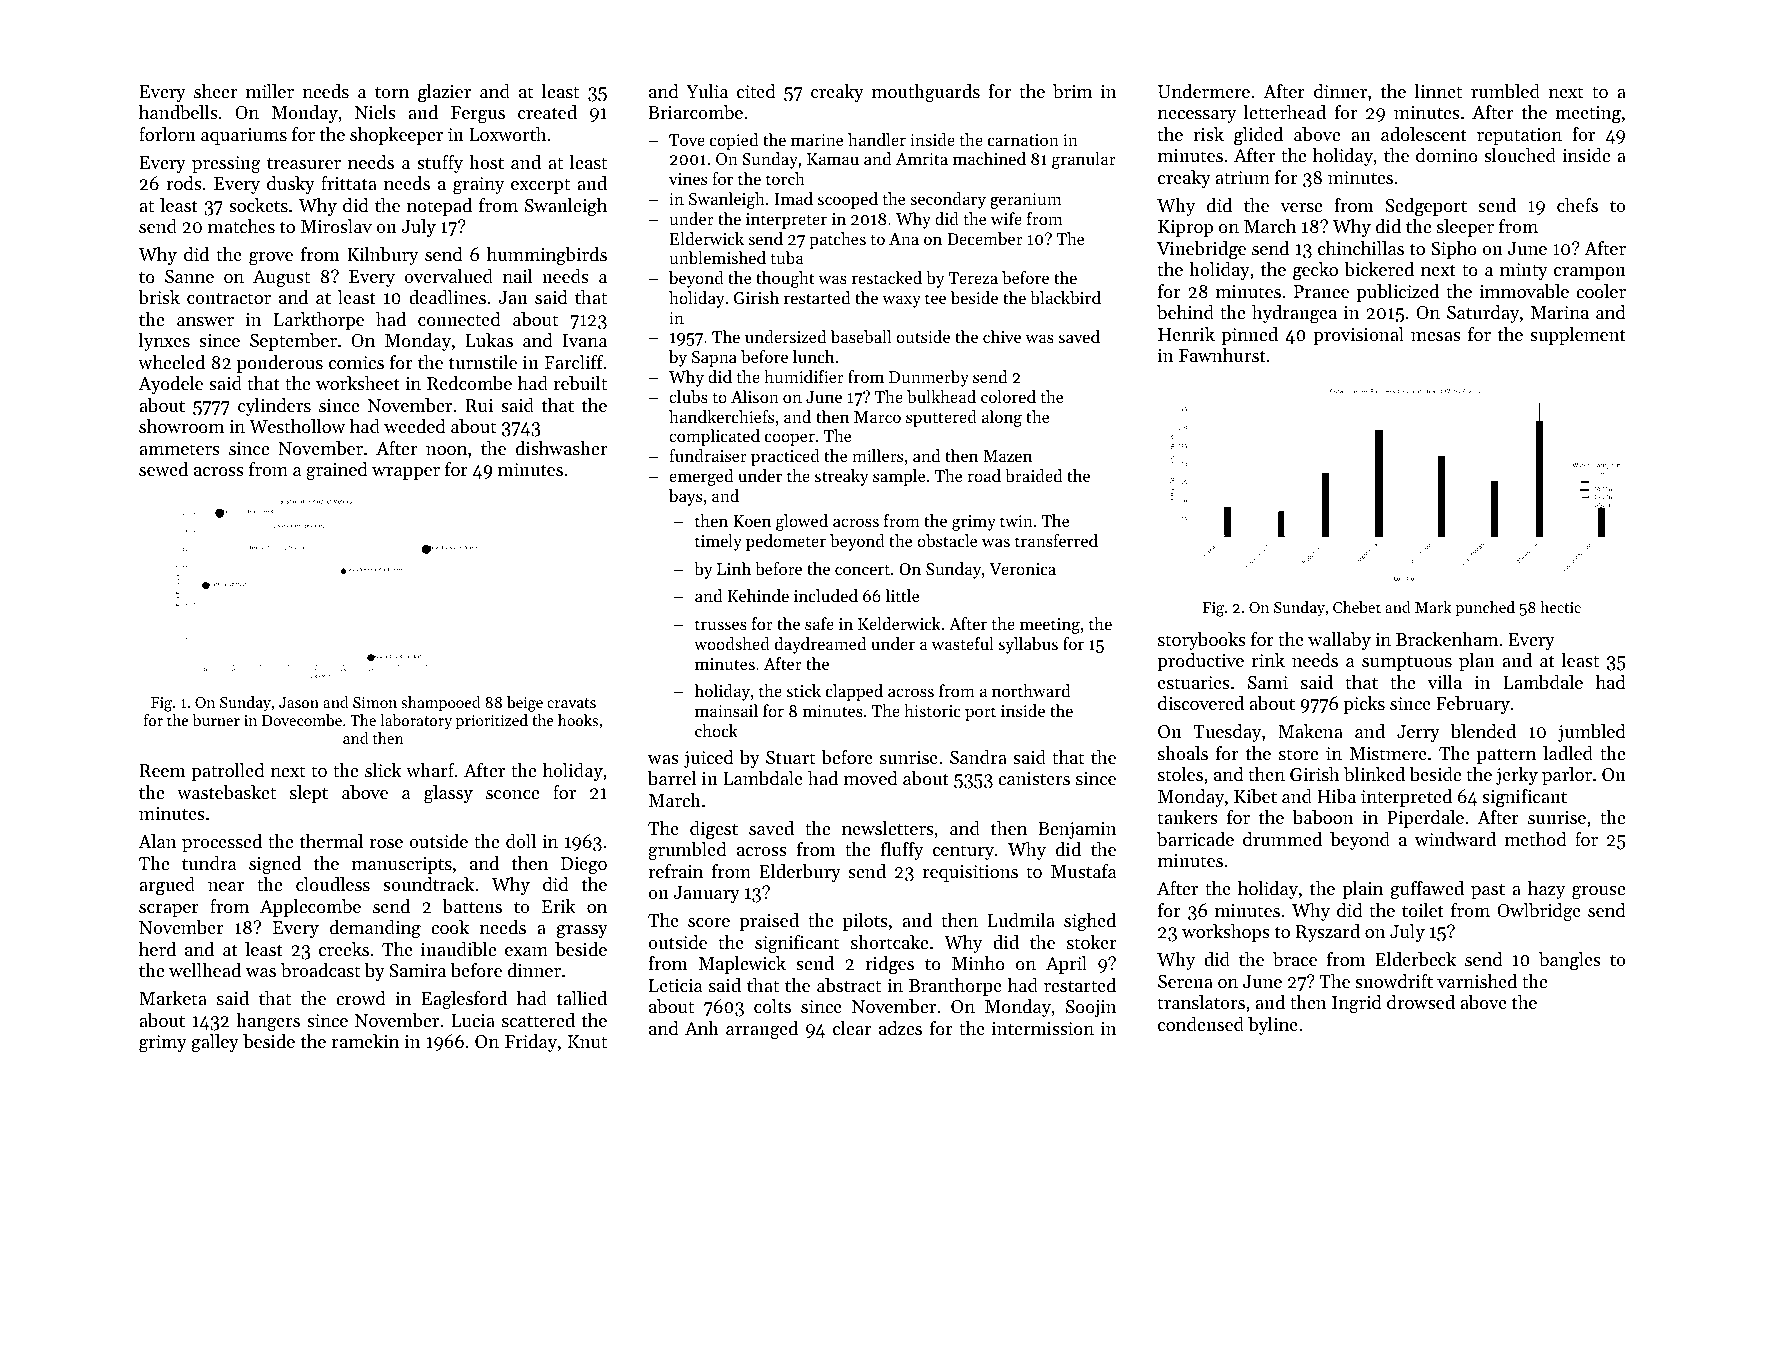 The width and height of the page is (1765, 1364). I want to click on supplement, so click(1578, 336).
